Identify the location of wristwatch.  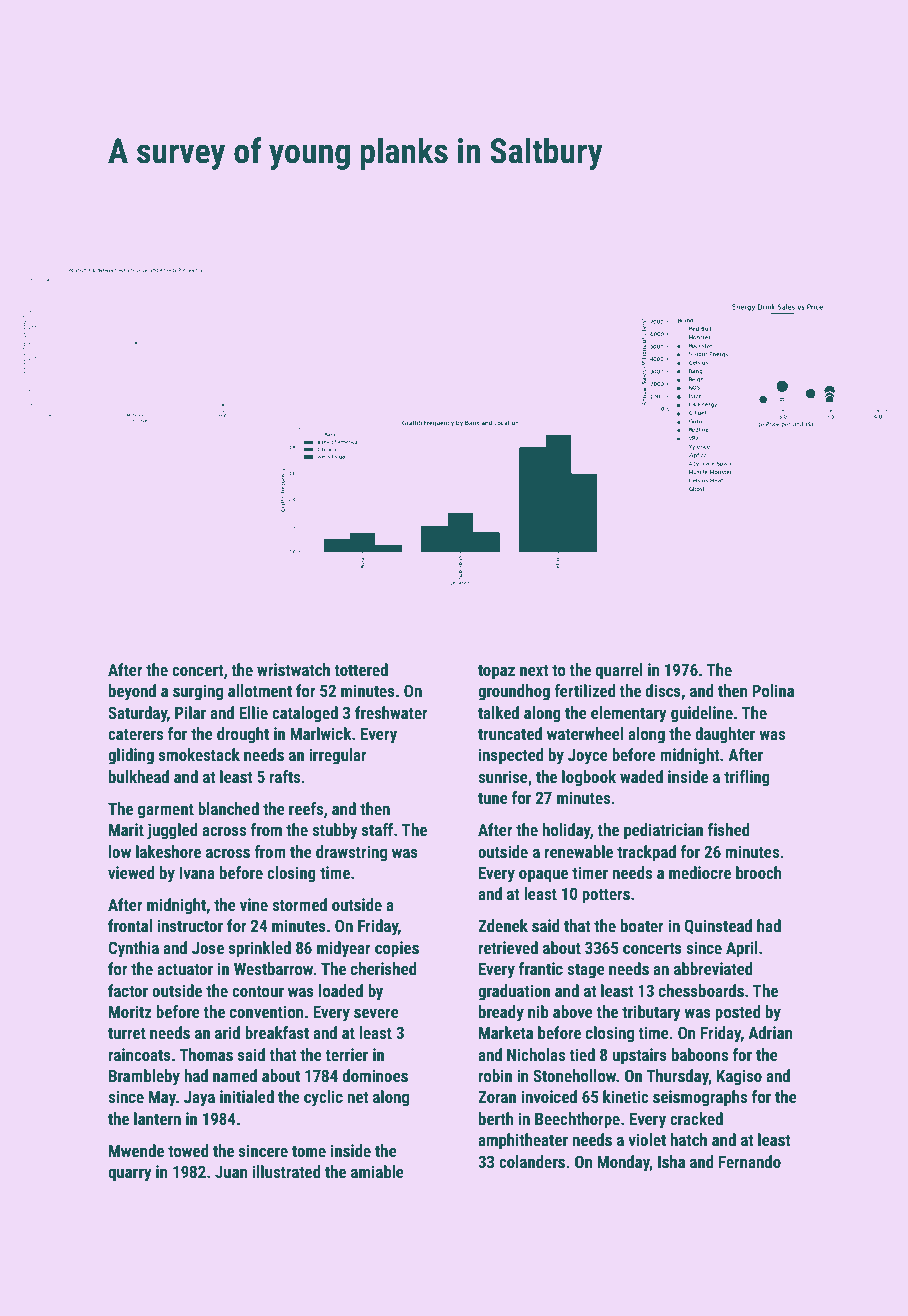
(293, 669).
